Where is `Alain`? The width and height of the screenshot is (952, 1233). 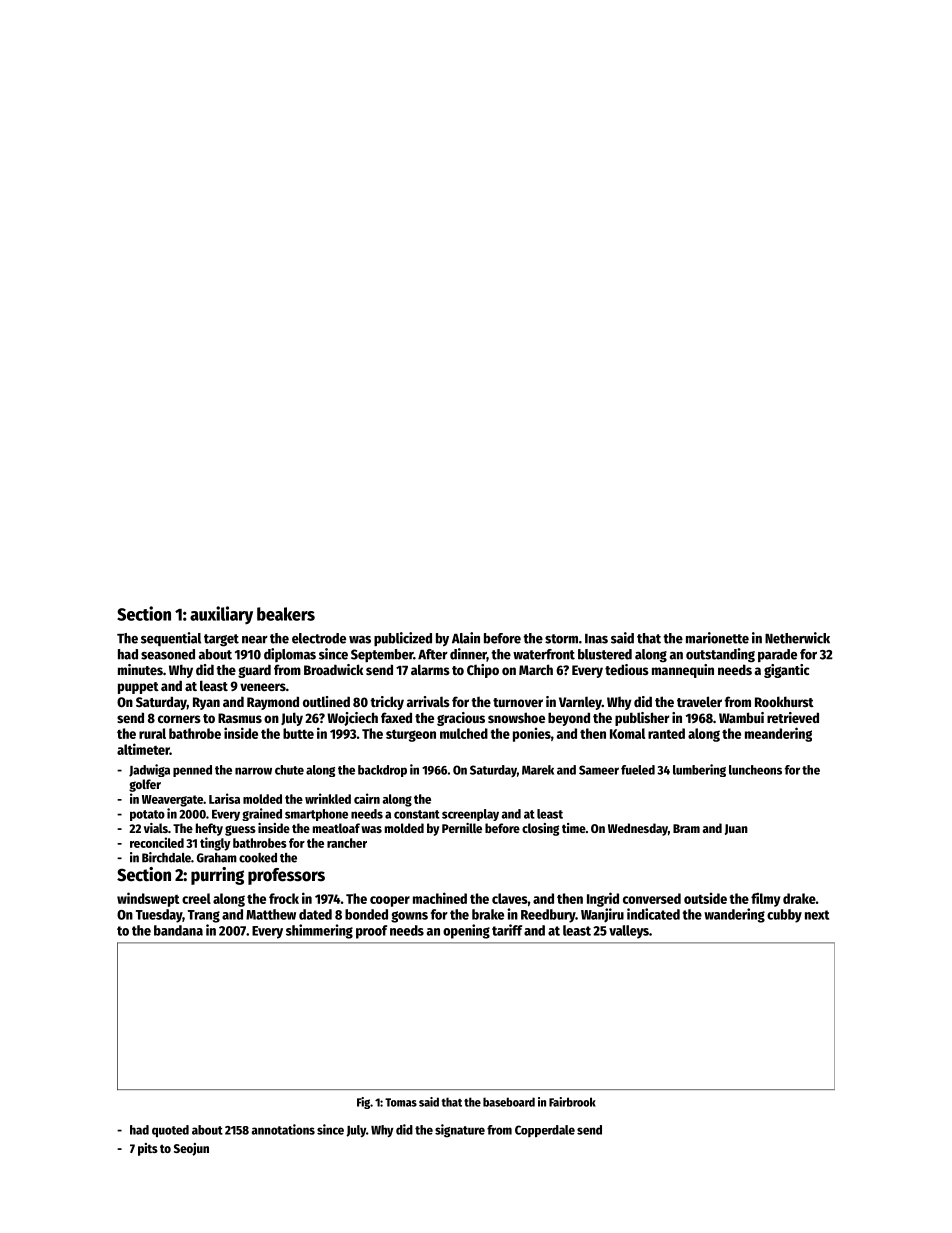
Alain is located at coordinates (466, 638).
